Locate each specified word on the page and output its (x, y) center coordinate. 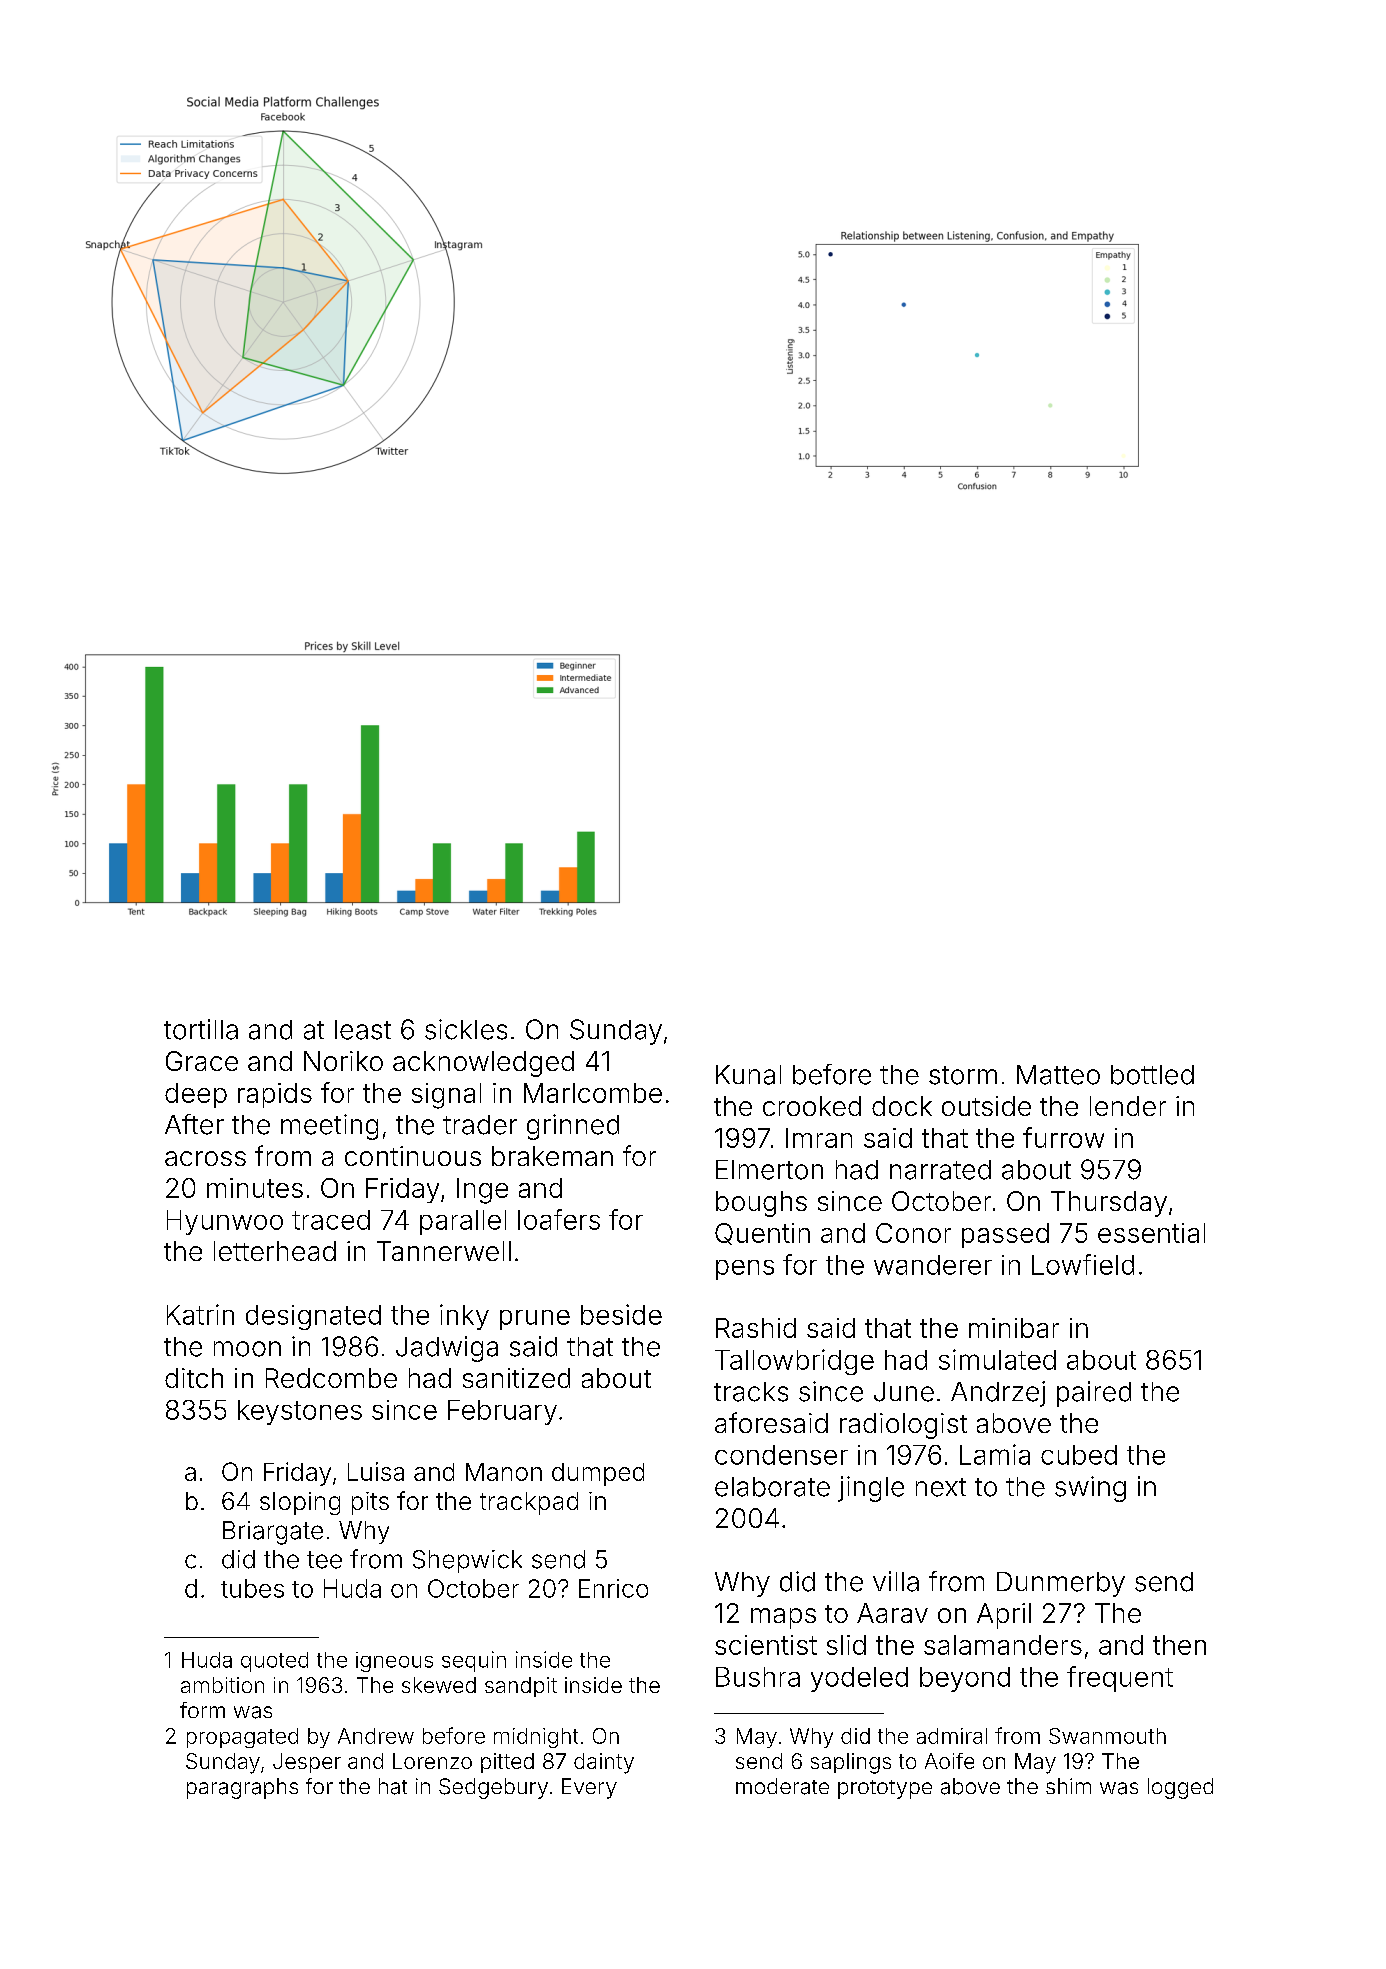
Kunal (748, 1075)
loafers (559, 1219)
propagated (242, 1738)
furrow (1063, 1137)
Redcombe (331, 1378)
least (363, 1030)
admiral (952, 1736)
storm (963, 1075)
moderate (782, 1786)
